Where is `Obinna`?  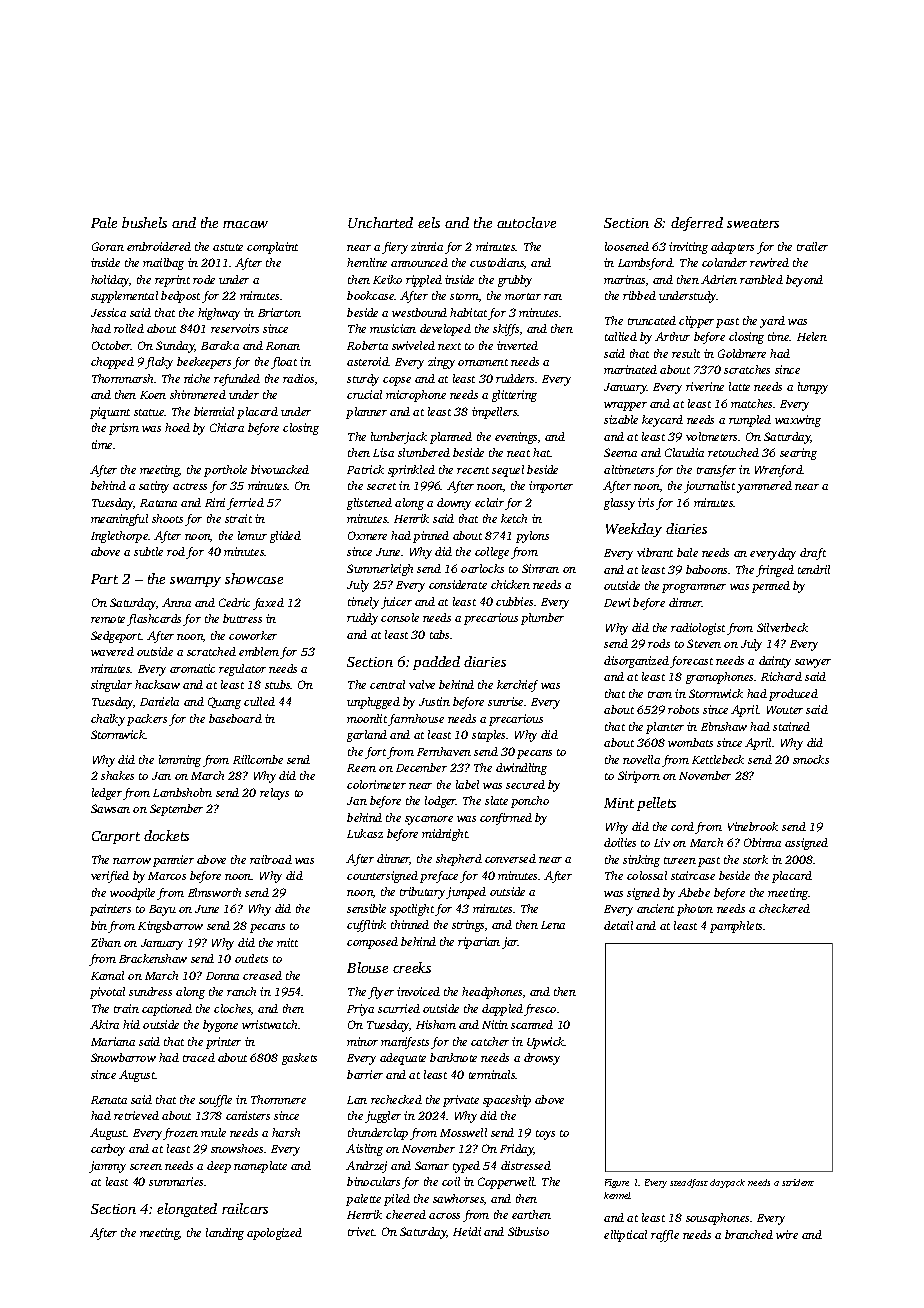
Obinna is located at coordinates (762, 842).
